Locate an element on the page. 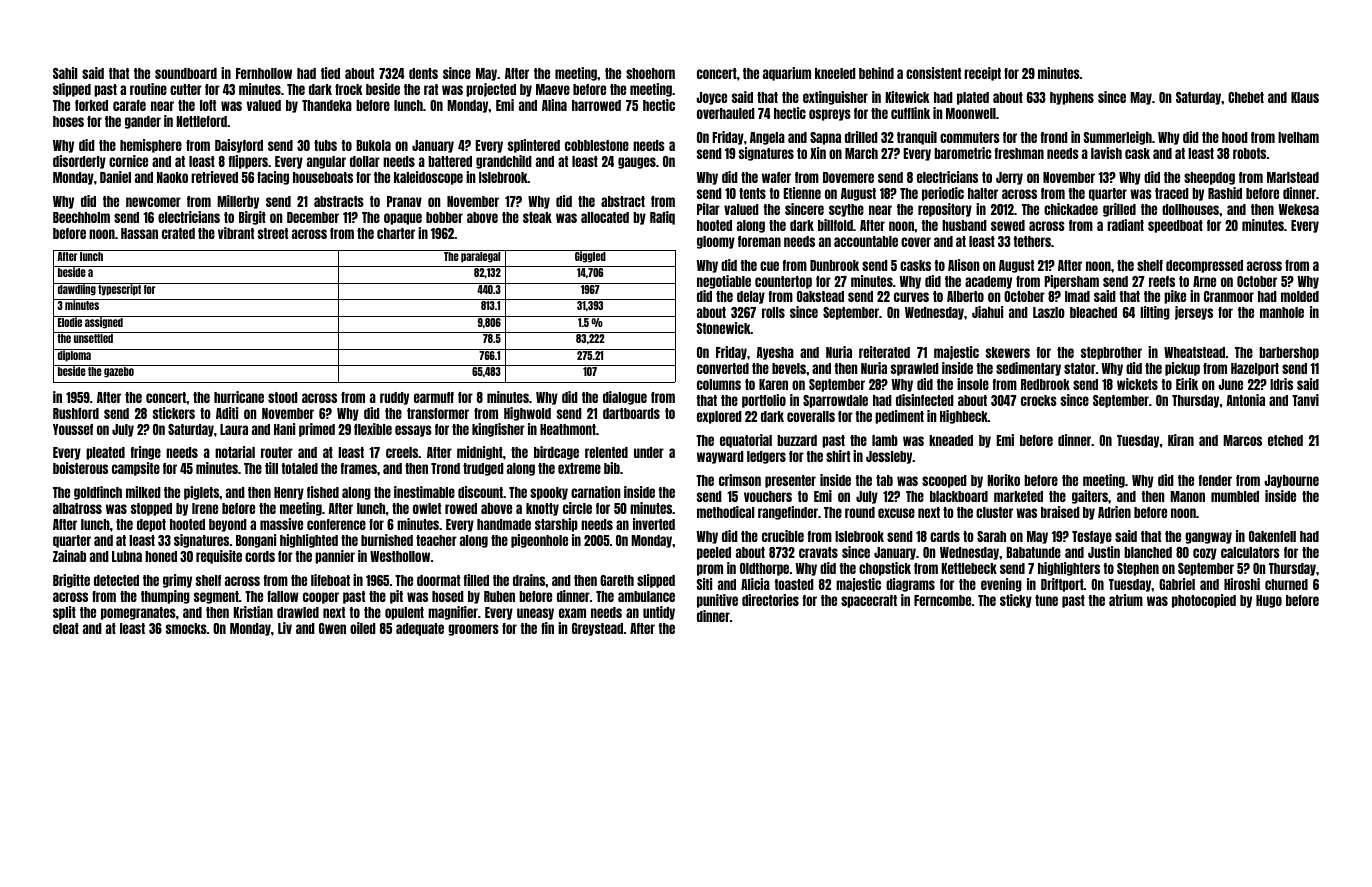 The height and width of the image is (887, 1372). groomers is located at coordinates (473, 630).
